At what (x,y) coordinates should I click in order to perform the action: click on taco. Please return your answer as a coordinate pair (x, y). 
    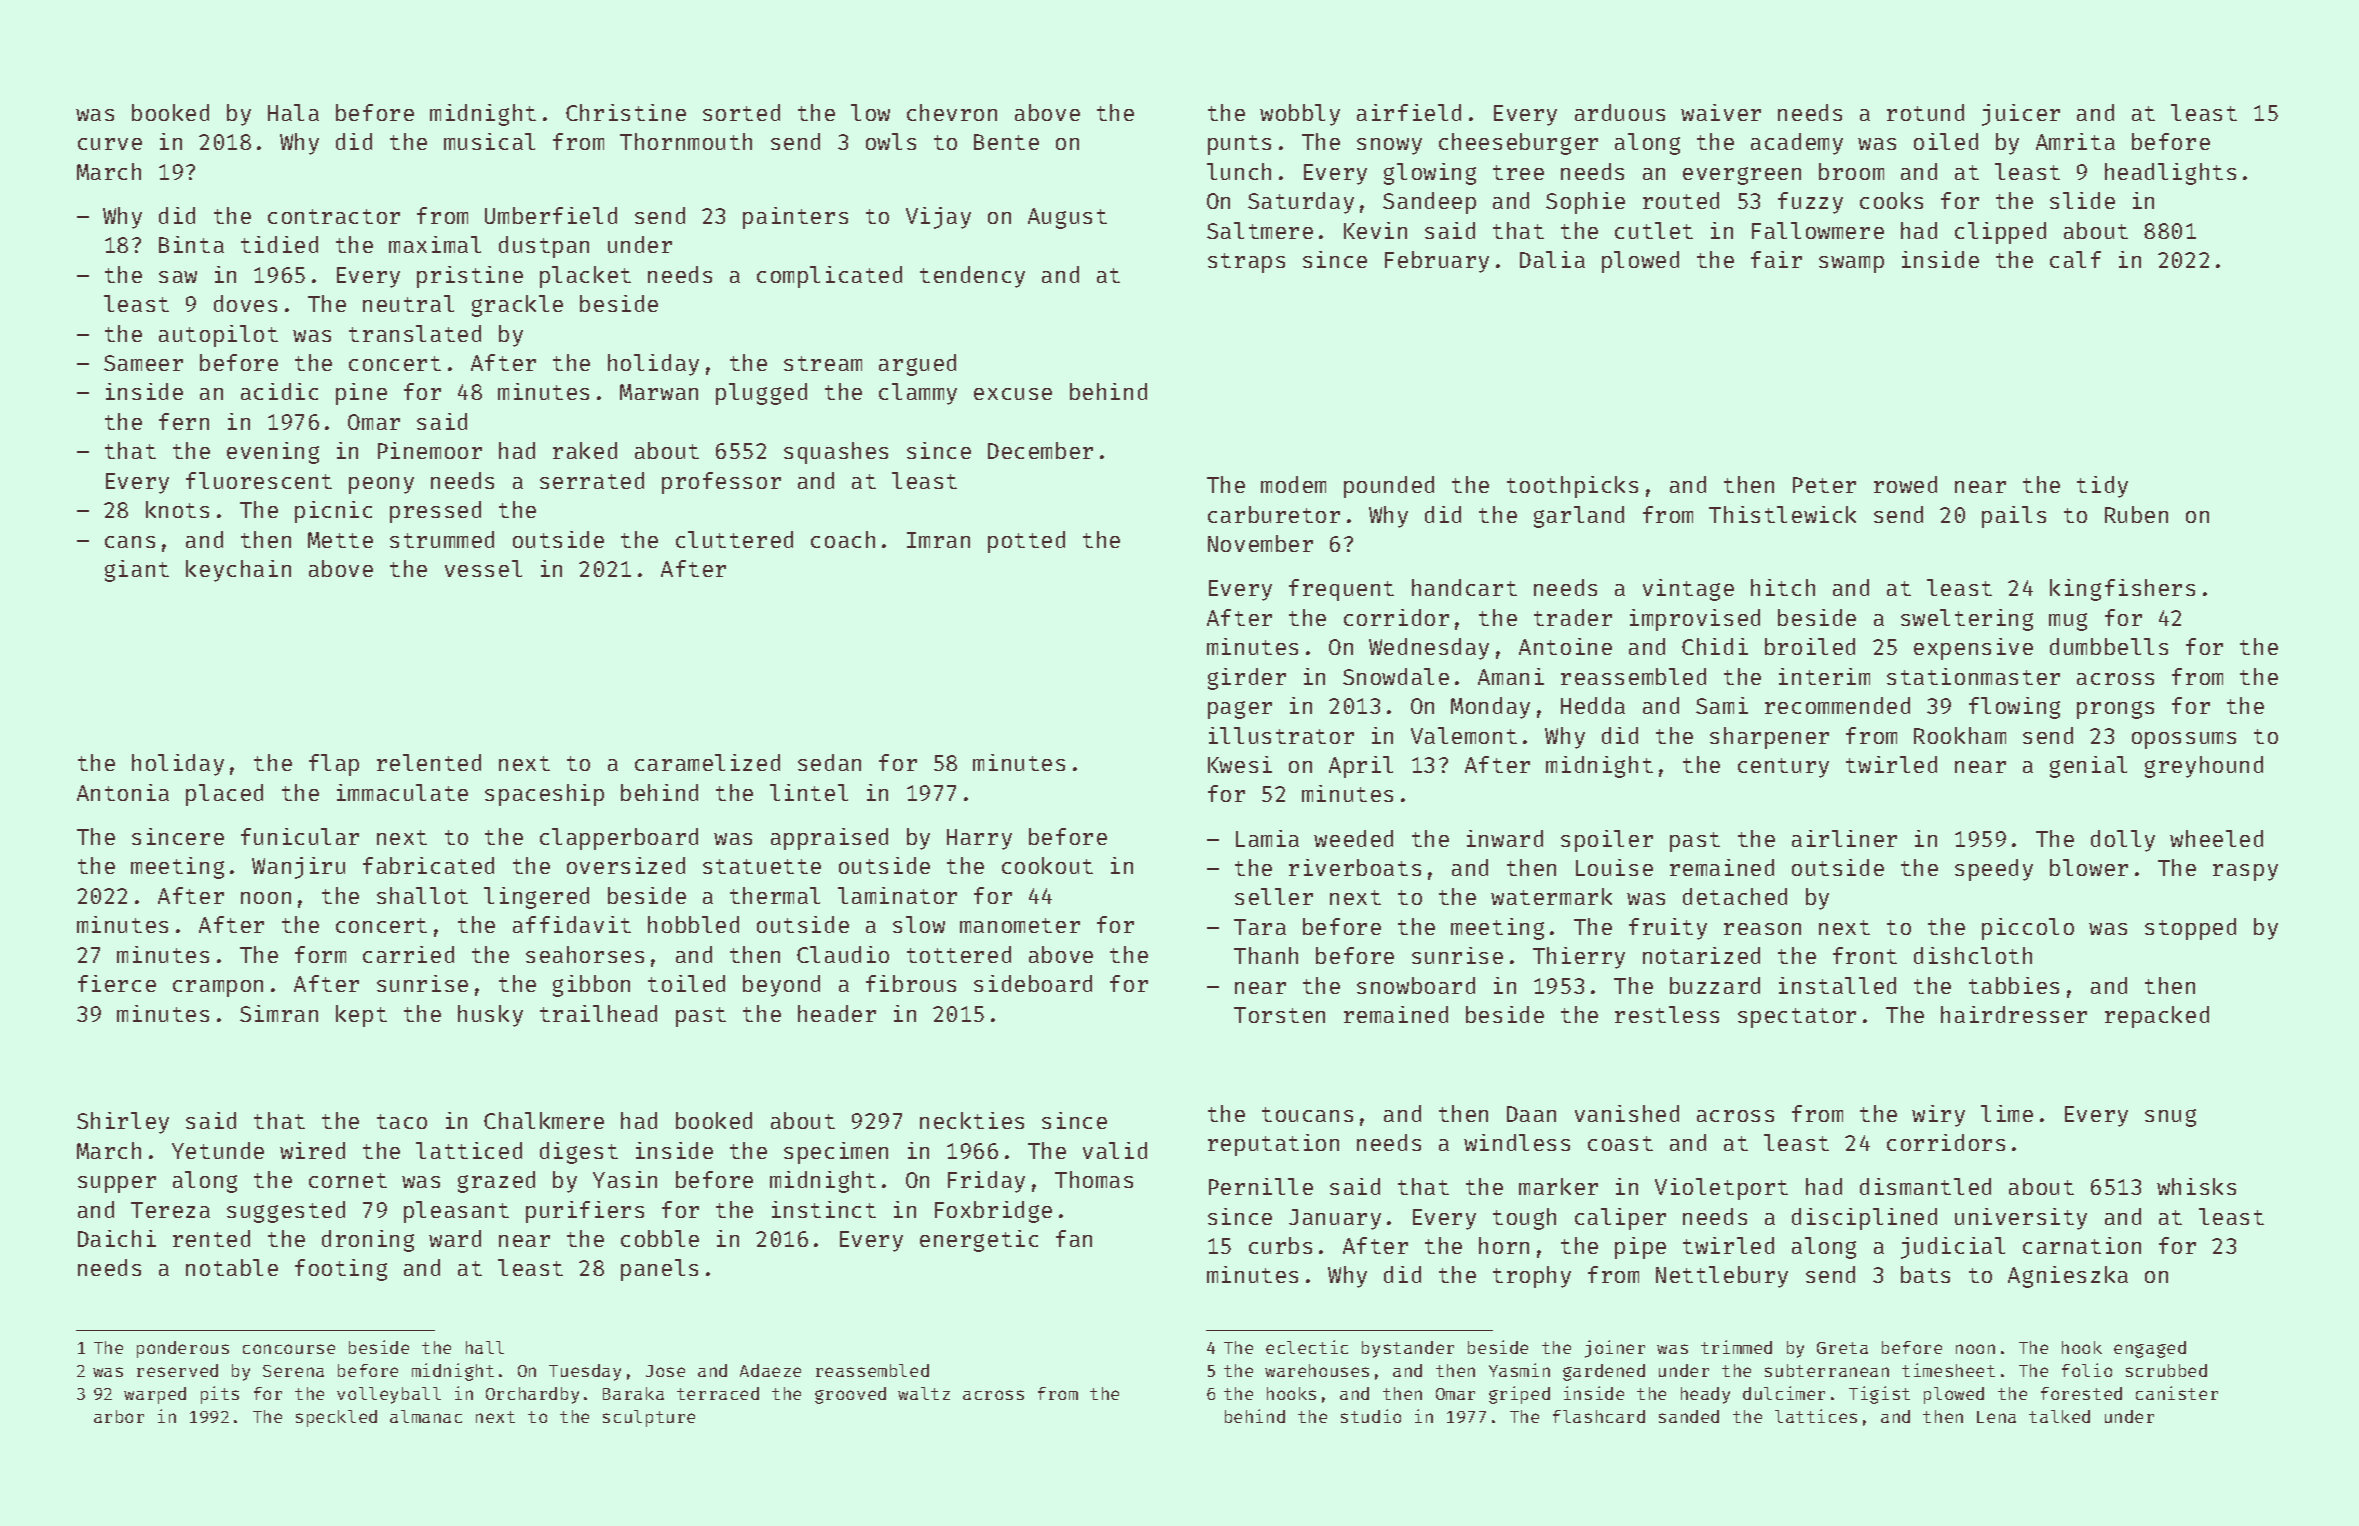
    Looking at the image, I should click on (402, 1121).
